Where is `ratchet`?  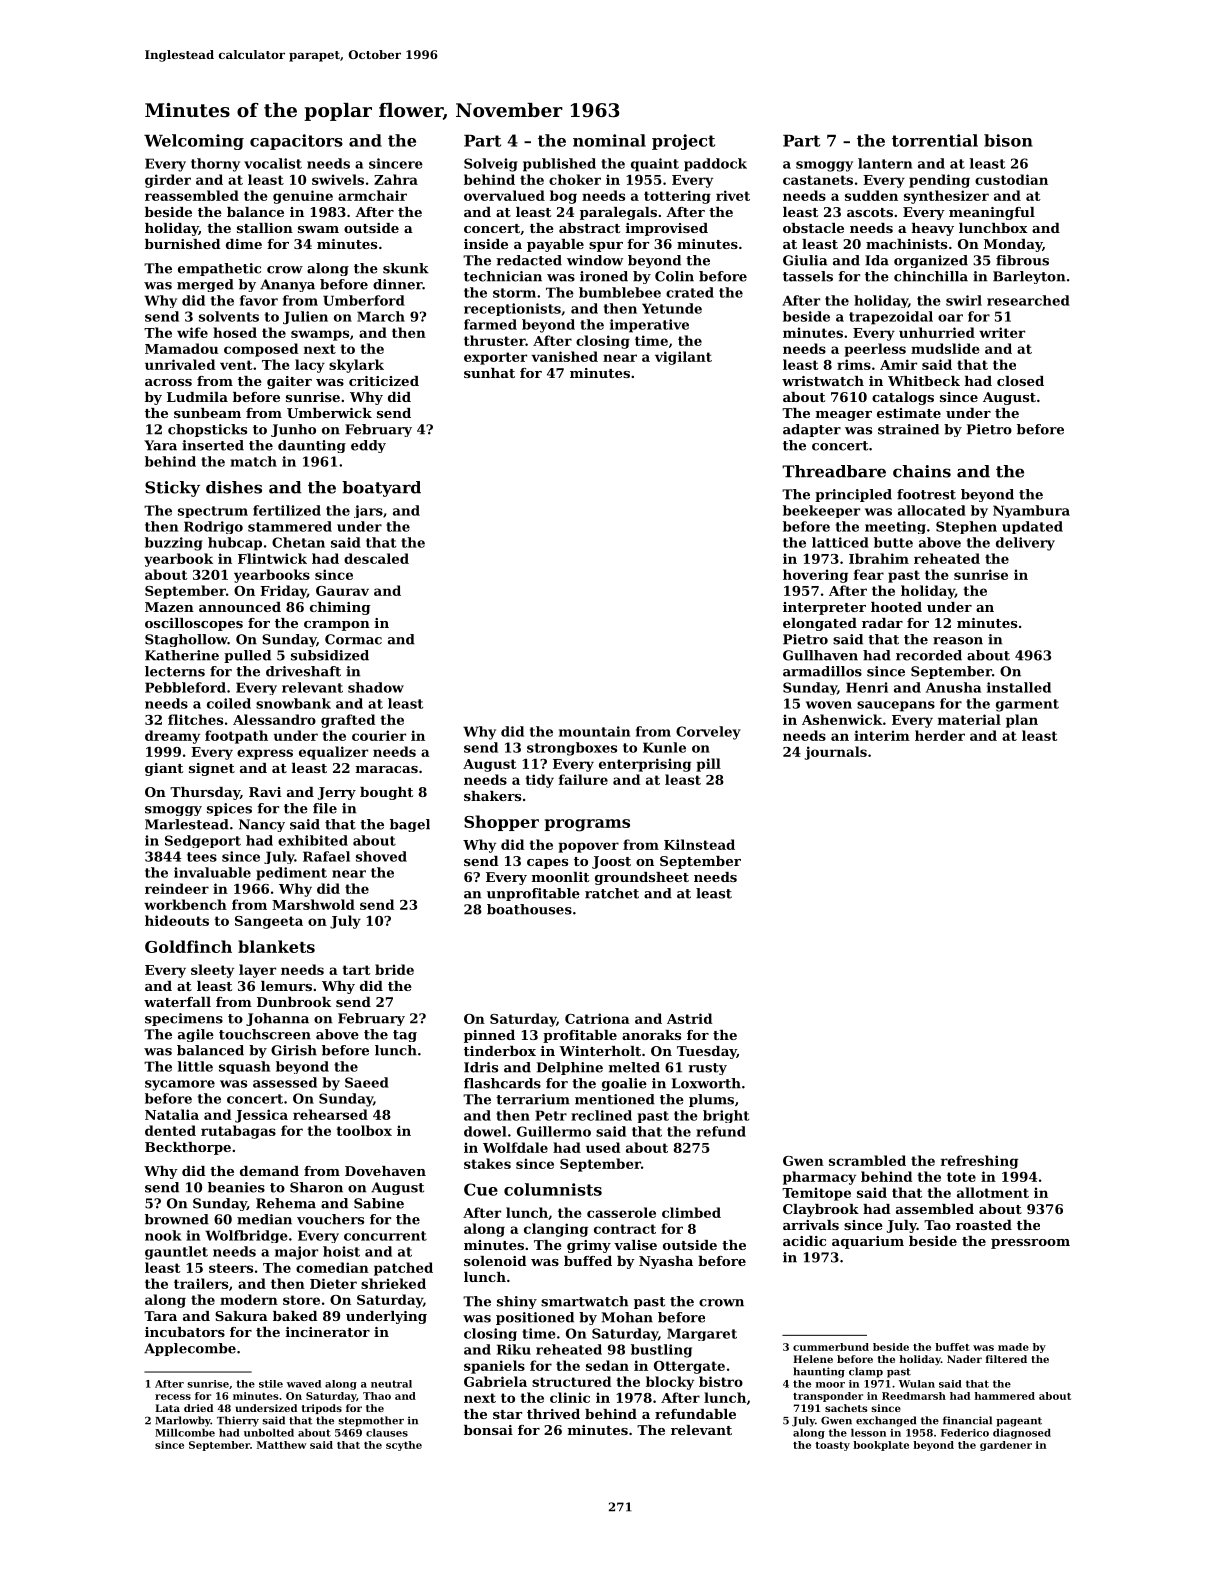
ratchet is located at coordinates (612, 893).
